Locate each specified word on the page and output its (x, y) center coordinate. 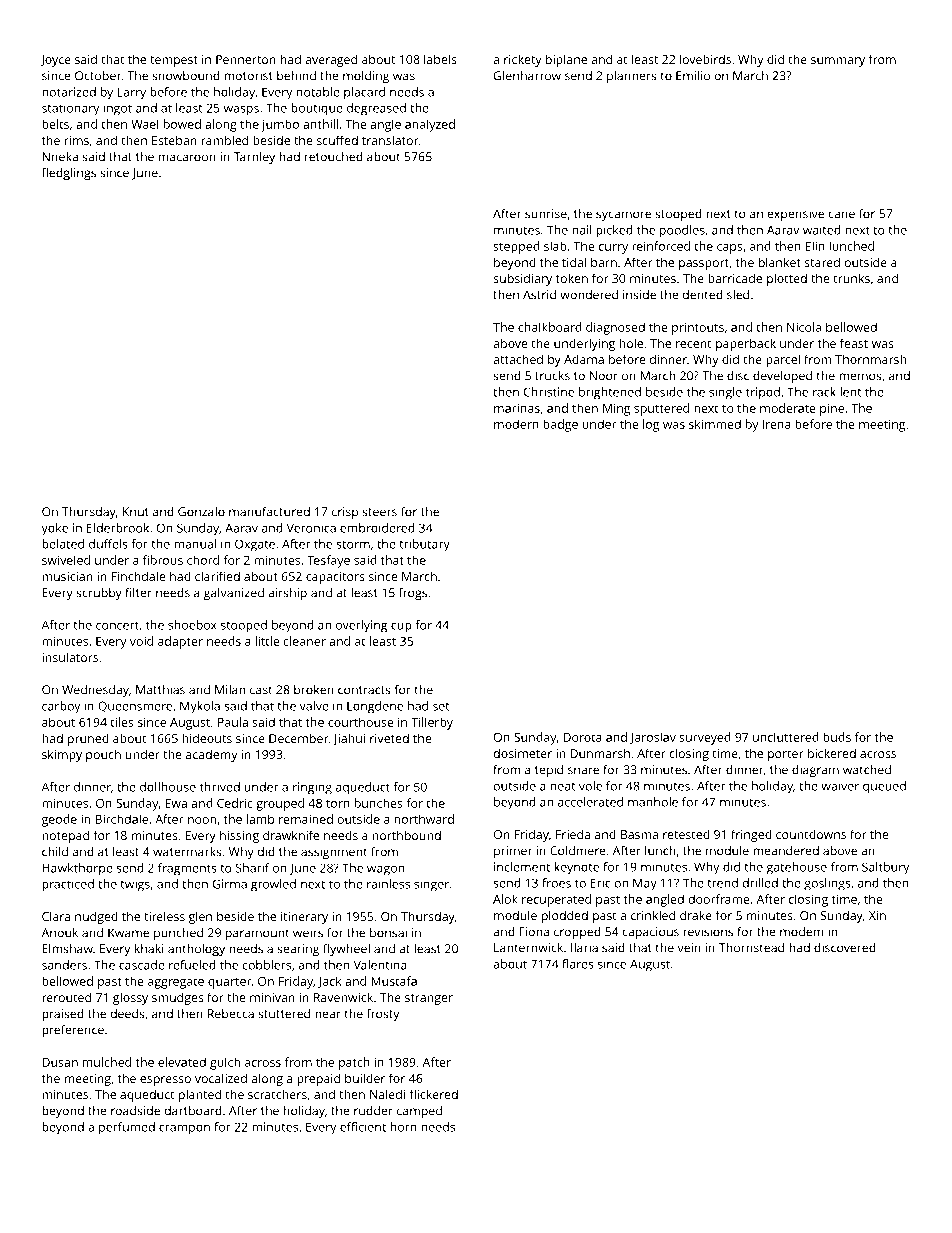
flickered (434, 1094)
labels (440, 59)
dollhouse (168, 787)
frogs (413, 594)
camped (419, 1112)
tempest (174, 61)
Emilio (693, 76)
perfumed (127, 1128)
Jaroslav (653, 738)
